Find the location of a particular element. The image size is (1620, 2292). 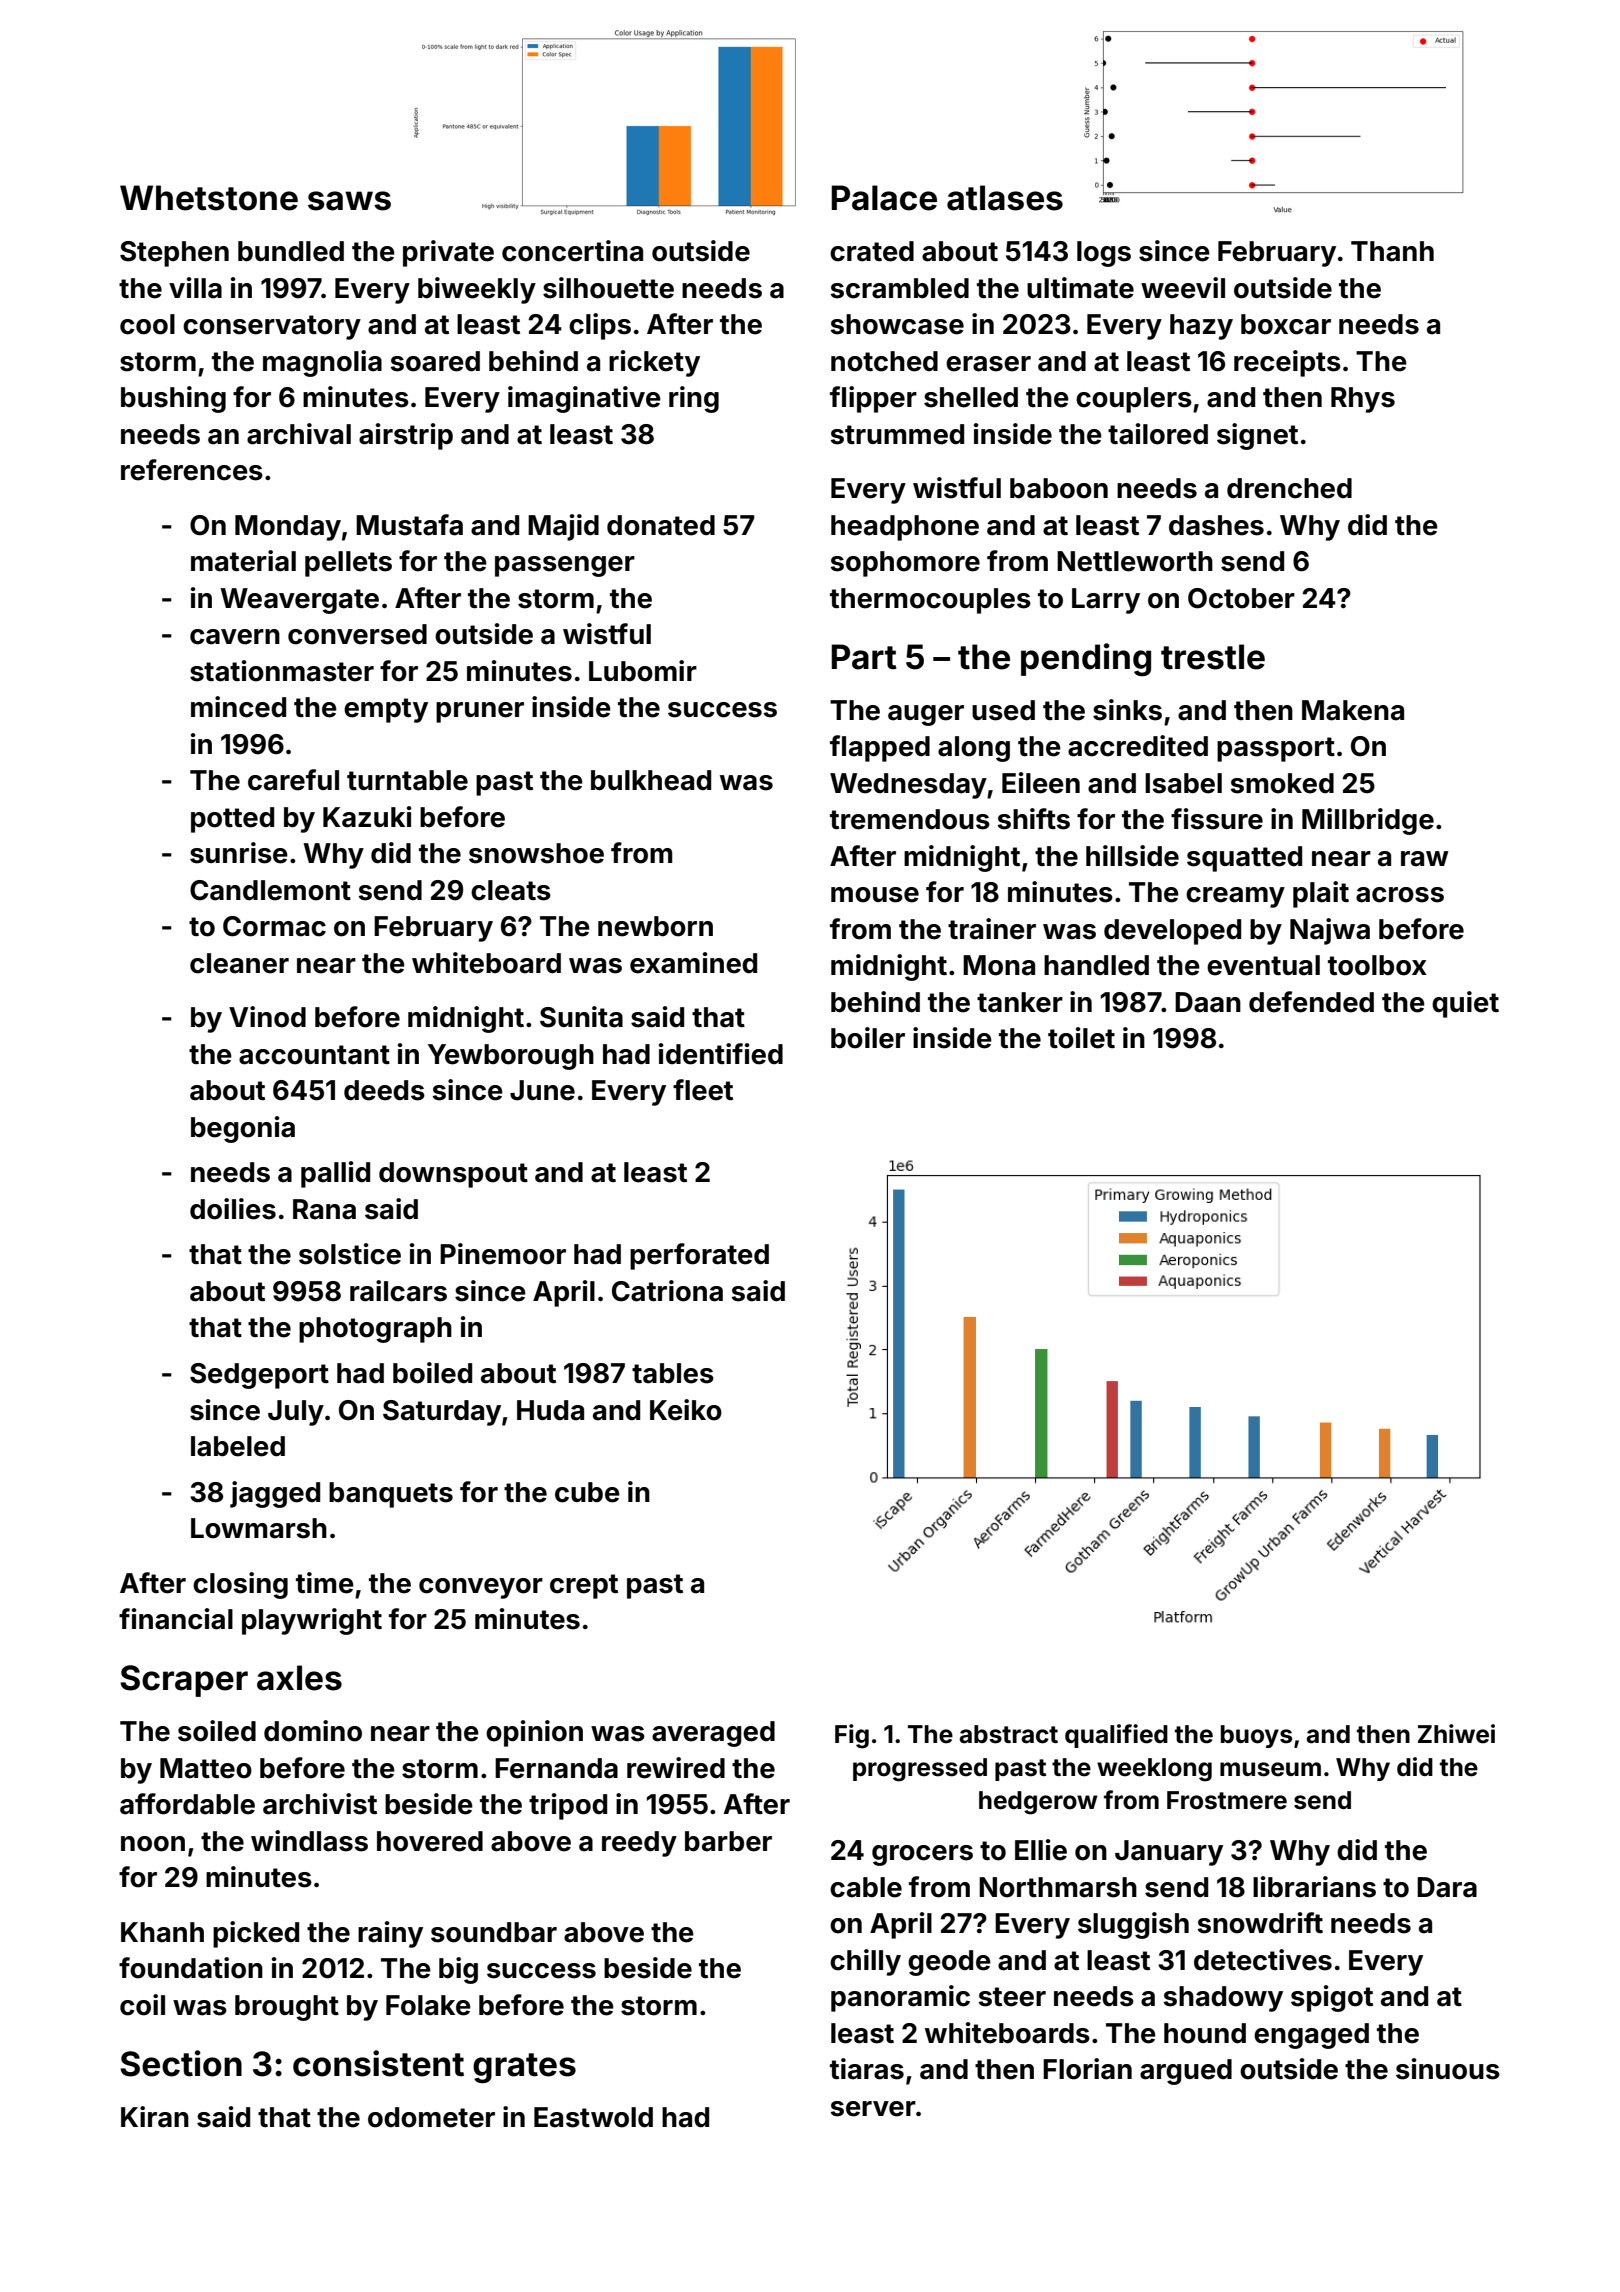

thermocouples is located at coordinates (930, 601).
